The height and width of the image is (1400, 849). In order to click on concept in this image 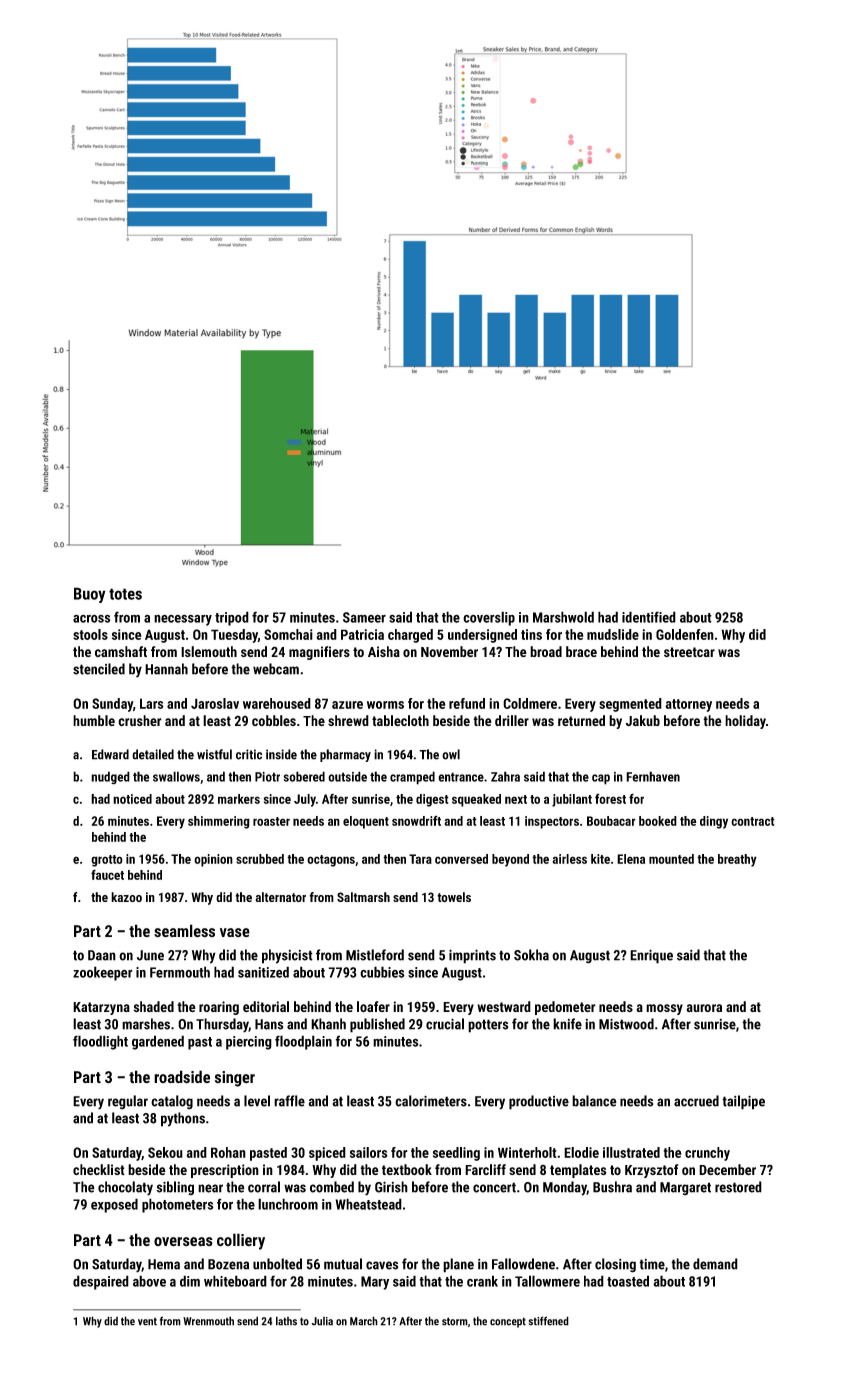, I will do `click(508, 1322)`.
